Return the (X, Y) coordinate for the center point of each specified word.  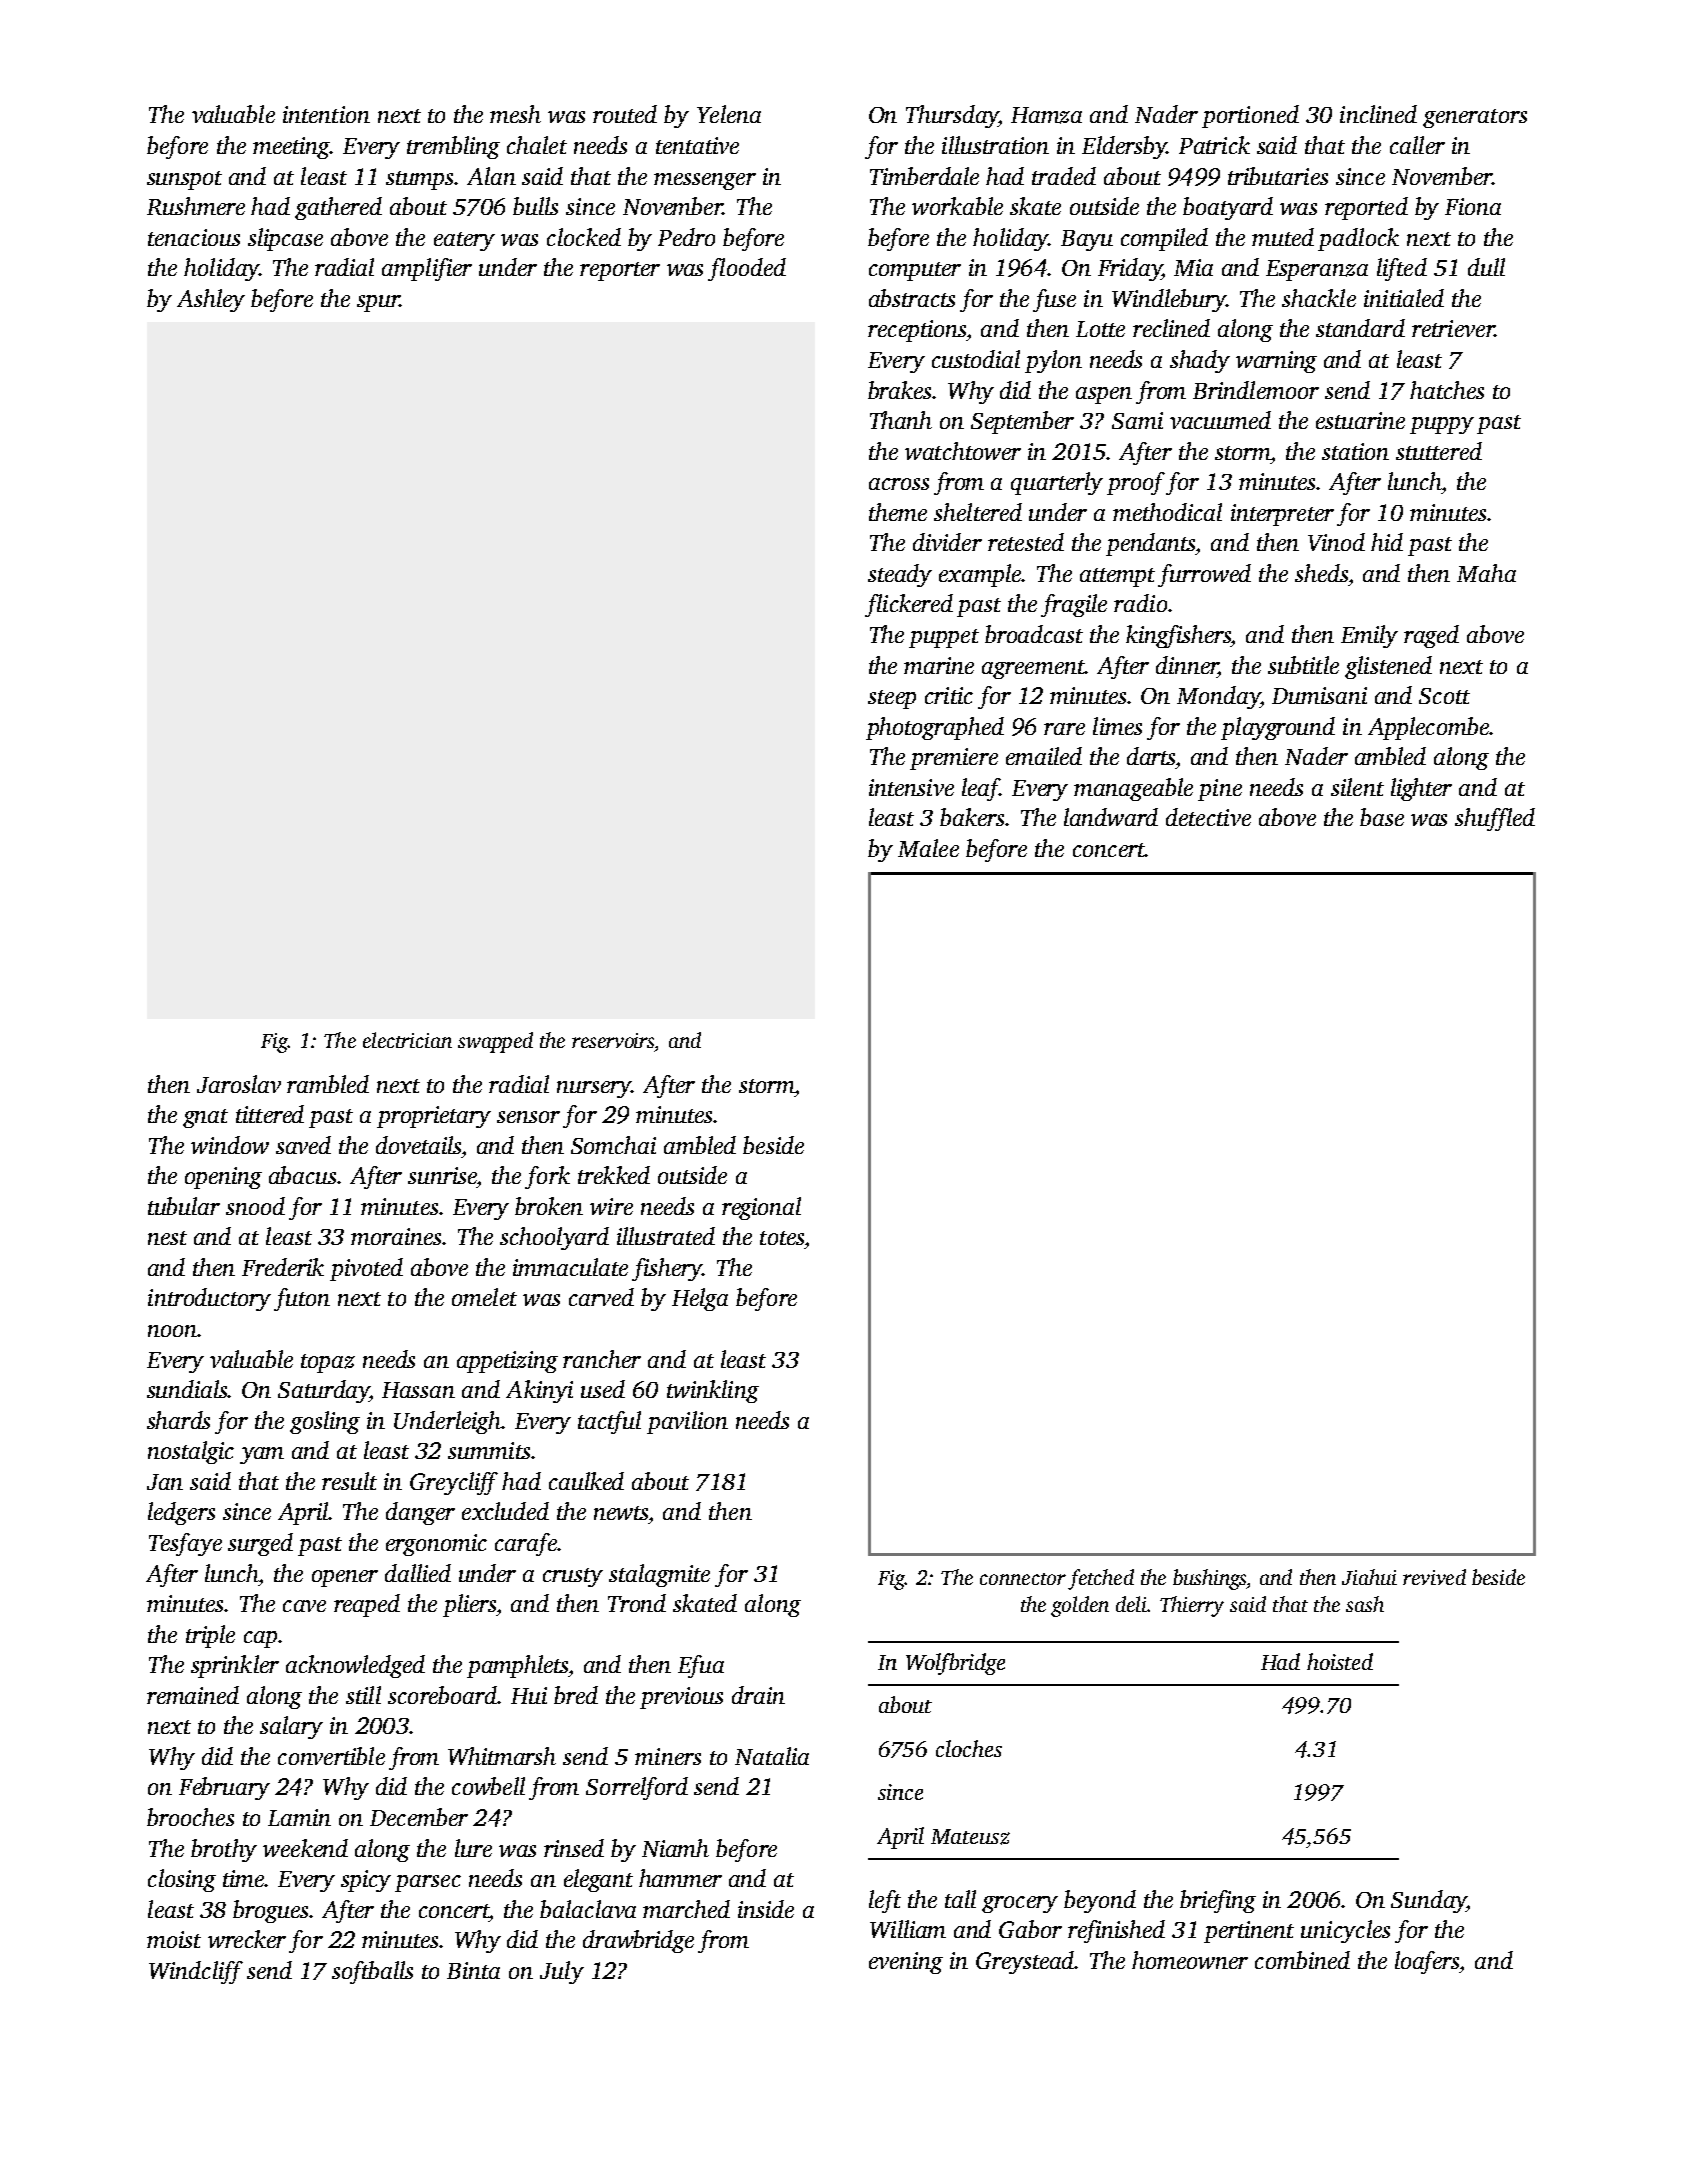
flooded (747, 269)
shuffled (1495, 819)
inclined (1378, 114)
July (562, 1972)
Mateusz (970, 1837)
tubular (184, 1206)
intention (326, 114)
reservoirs (613, 1040)
